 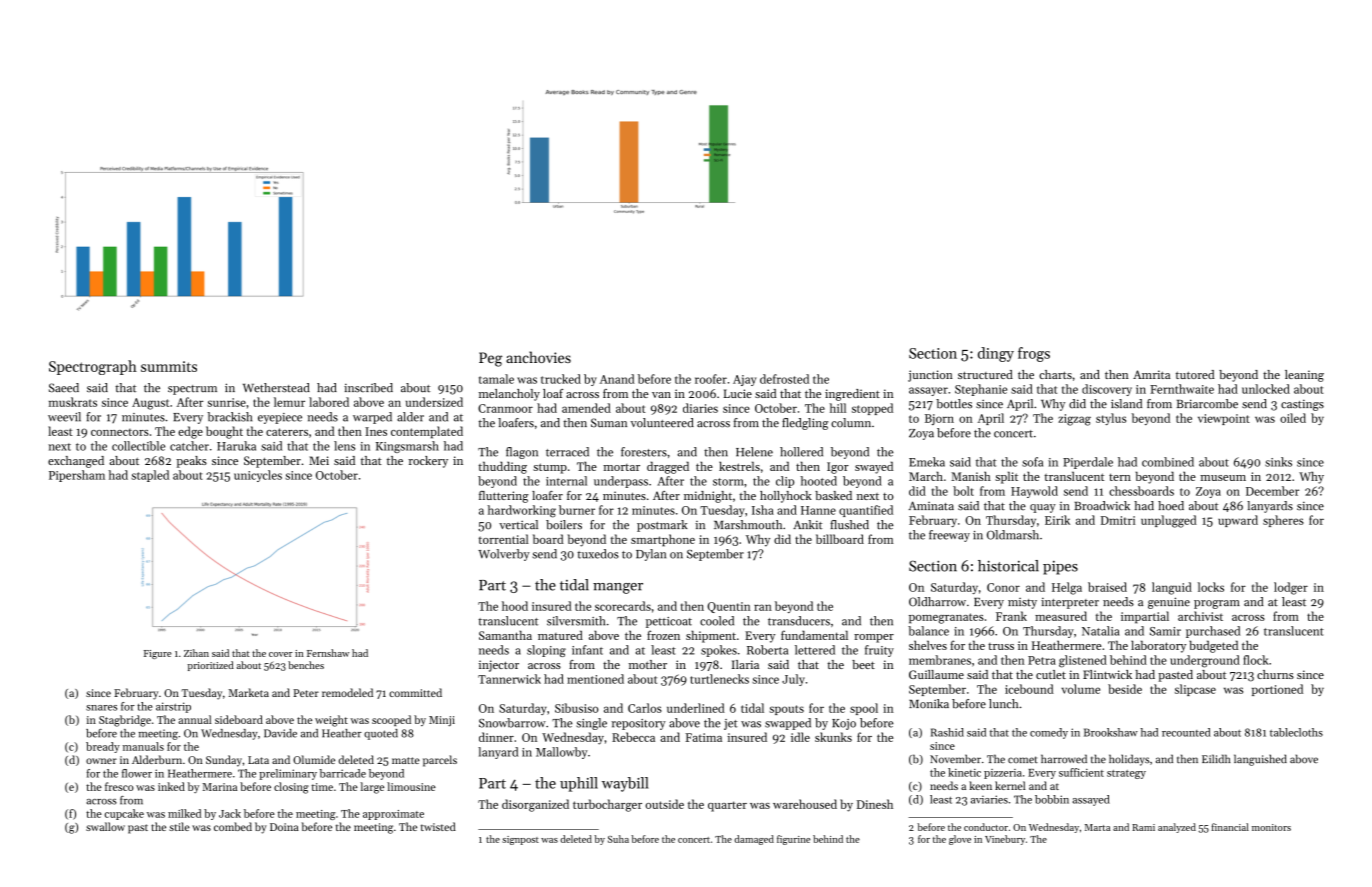 I want to click on Flintwick, so click(x=1107, y=674).
